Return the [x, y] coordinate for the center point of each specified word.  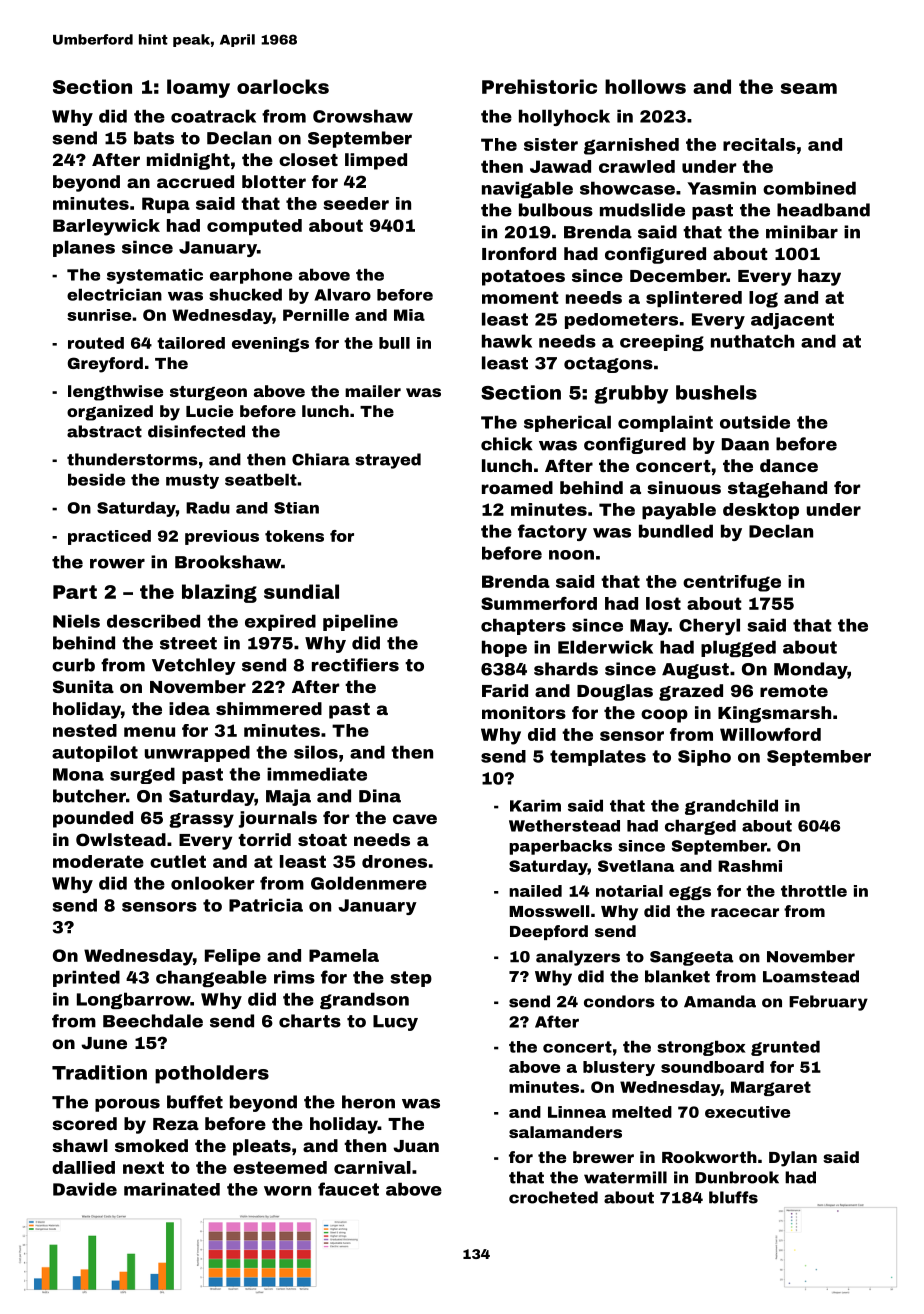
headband [823, 210]
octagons [608, 365]
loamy [198, 88]
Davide [85, 1189]
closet [308, 159]
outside [755, 422]
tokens [294, 536]
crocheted [553, 1197]
